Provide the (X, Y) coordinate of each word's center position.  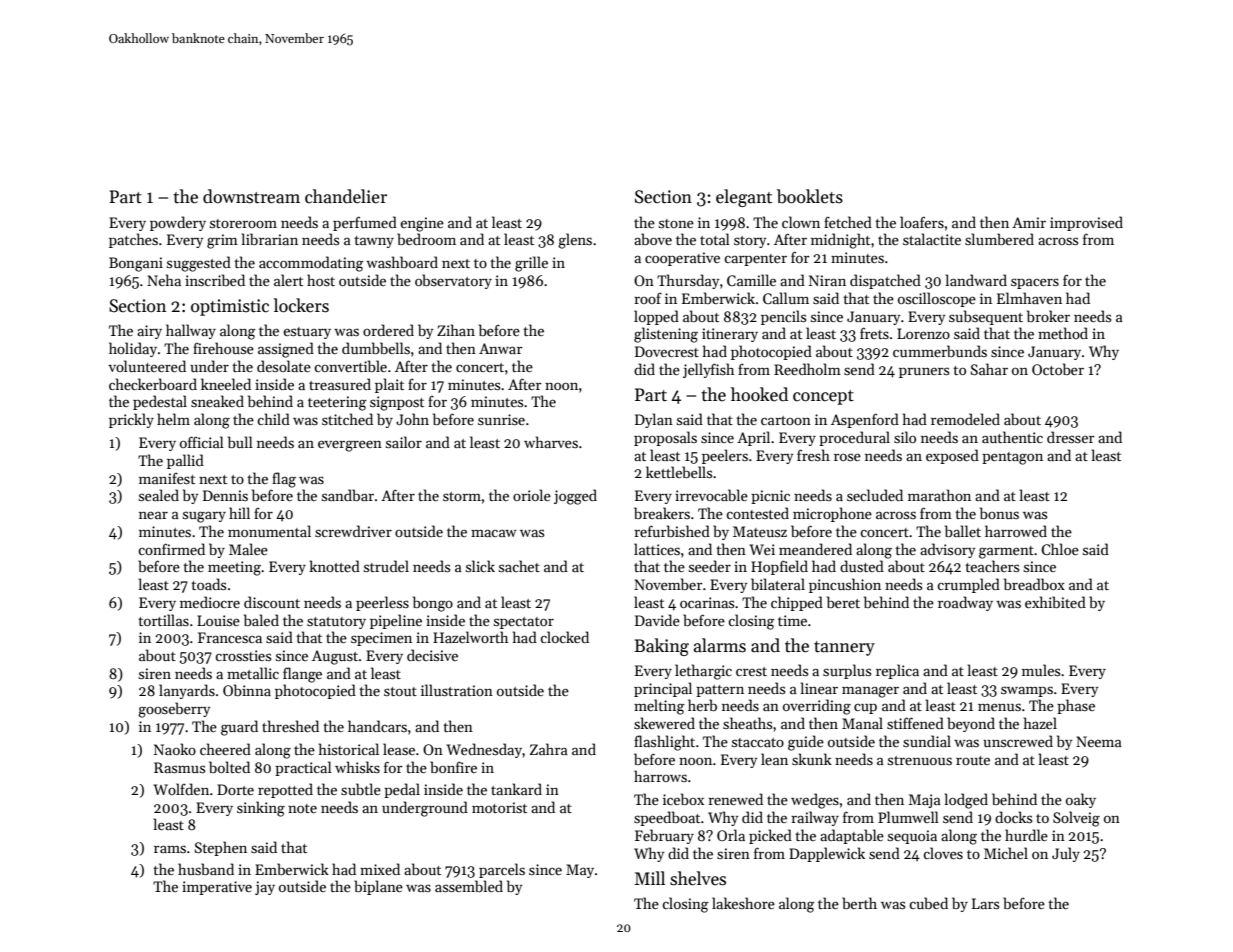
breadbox (1034, 584)
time (792, 620)
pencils (783, 317)
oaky (1081, 800)
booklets (810, 196)
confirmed (171, 549)
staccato (758, 742)
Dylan (654, 420)
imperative (217, 888)
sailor (404, 442)
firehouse (223, 348)
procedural (854, 438)
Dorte (235, 789)
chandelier (346, 196)
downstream (251, 196)
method (1063, 333)
